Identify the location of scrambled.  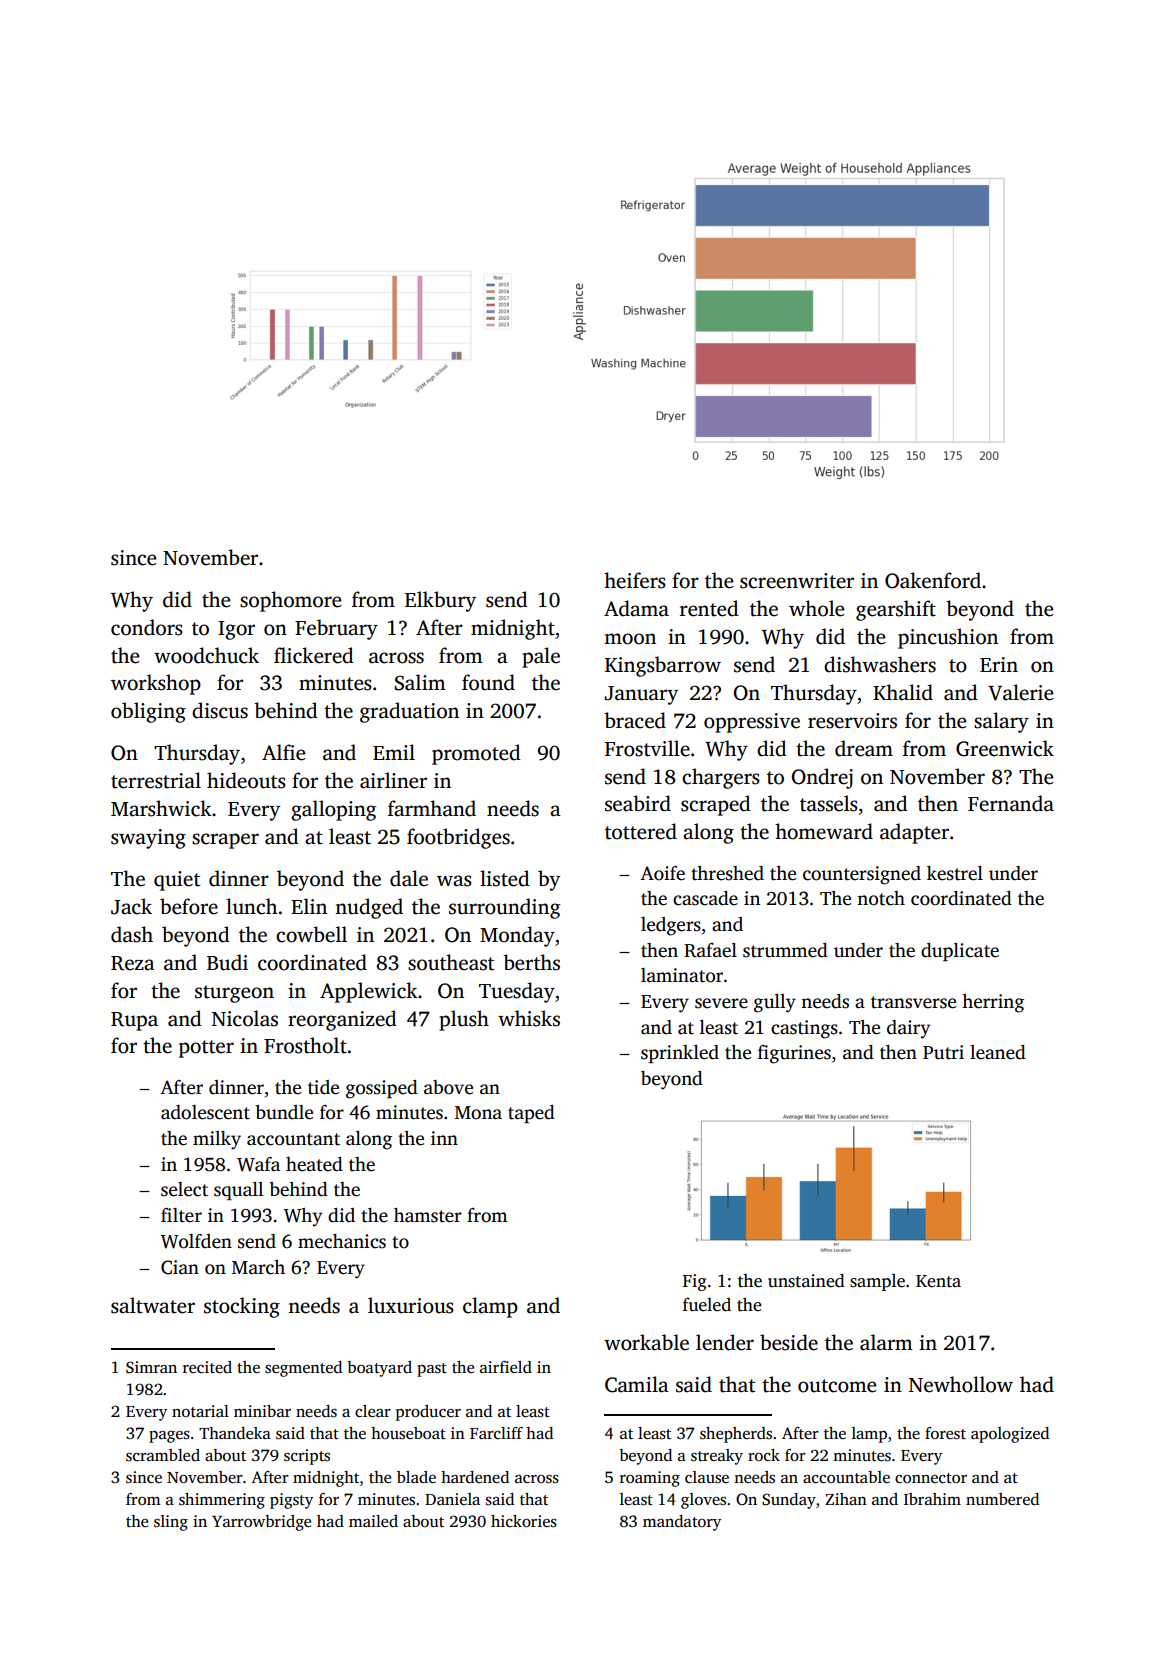
(163, 1455).
